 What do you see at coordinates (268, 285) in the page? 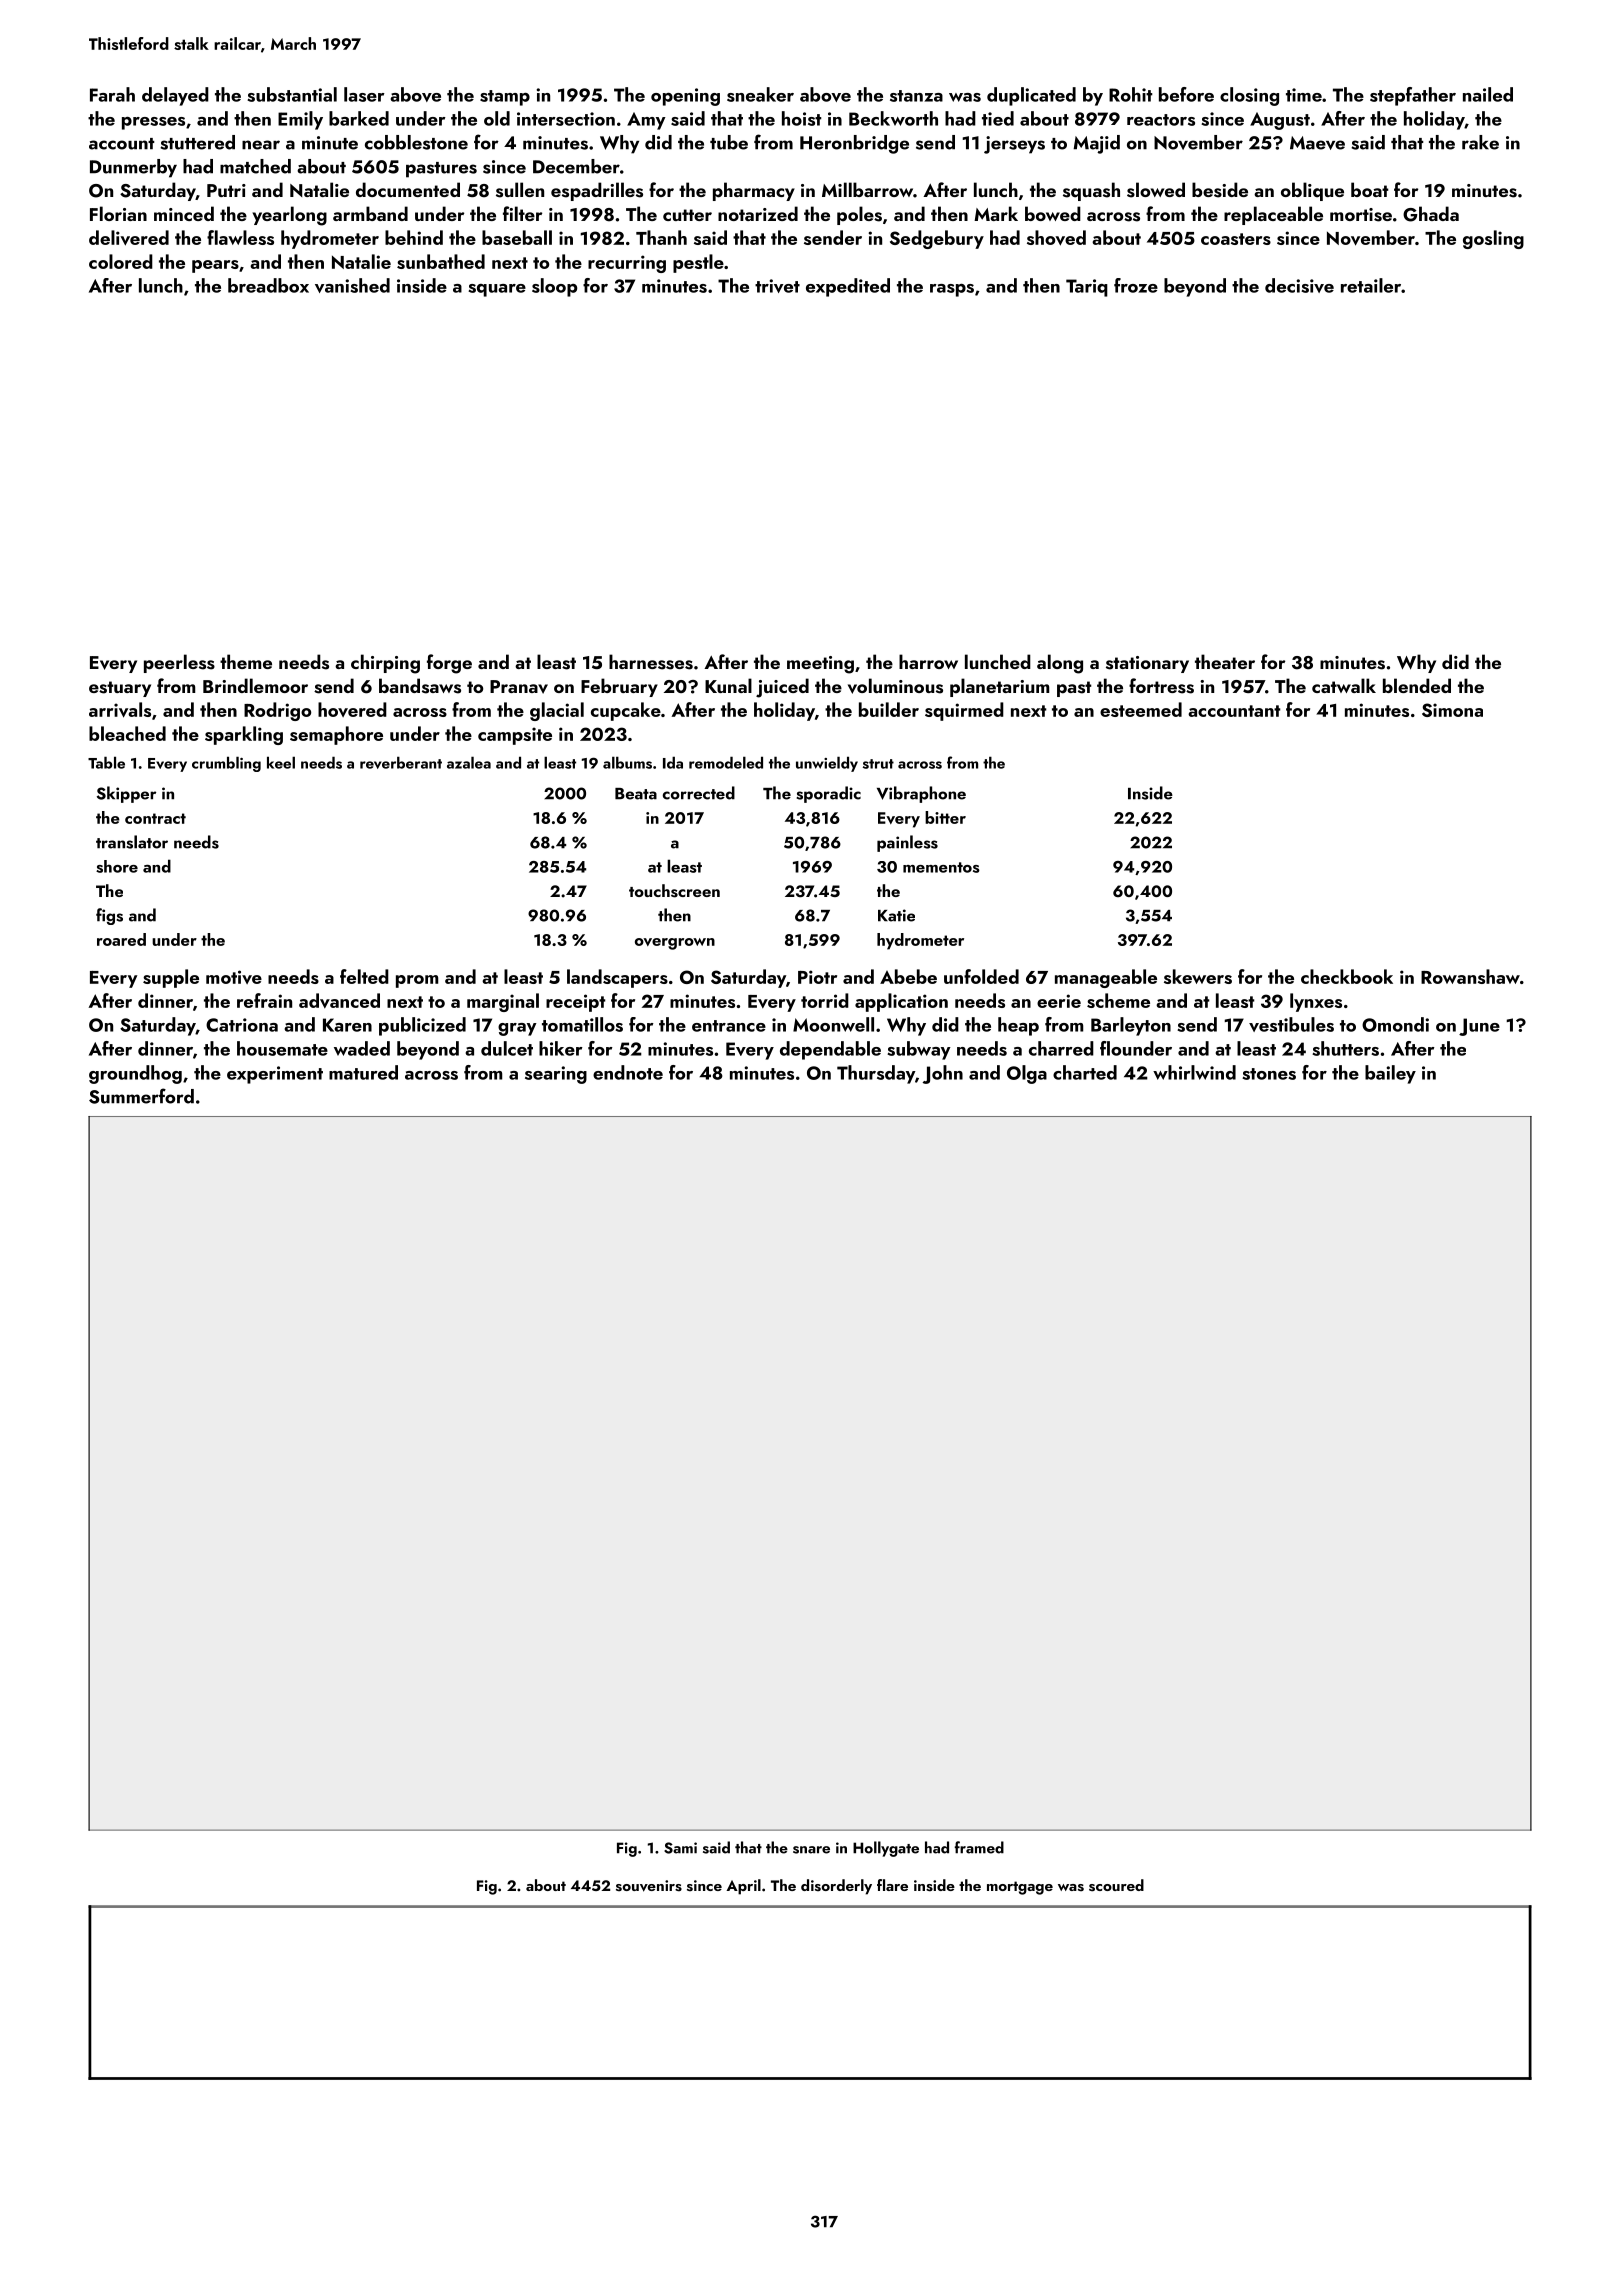
I see `breadbox` at bounding box center [268, 285].
